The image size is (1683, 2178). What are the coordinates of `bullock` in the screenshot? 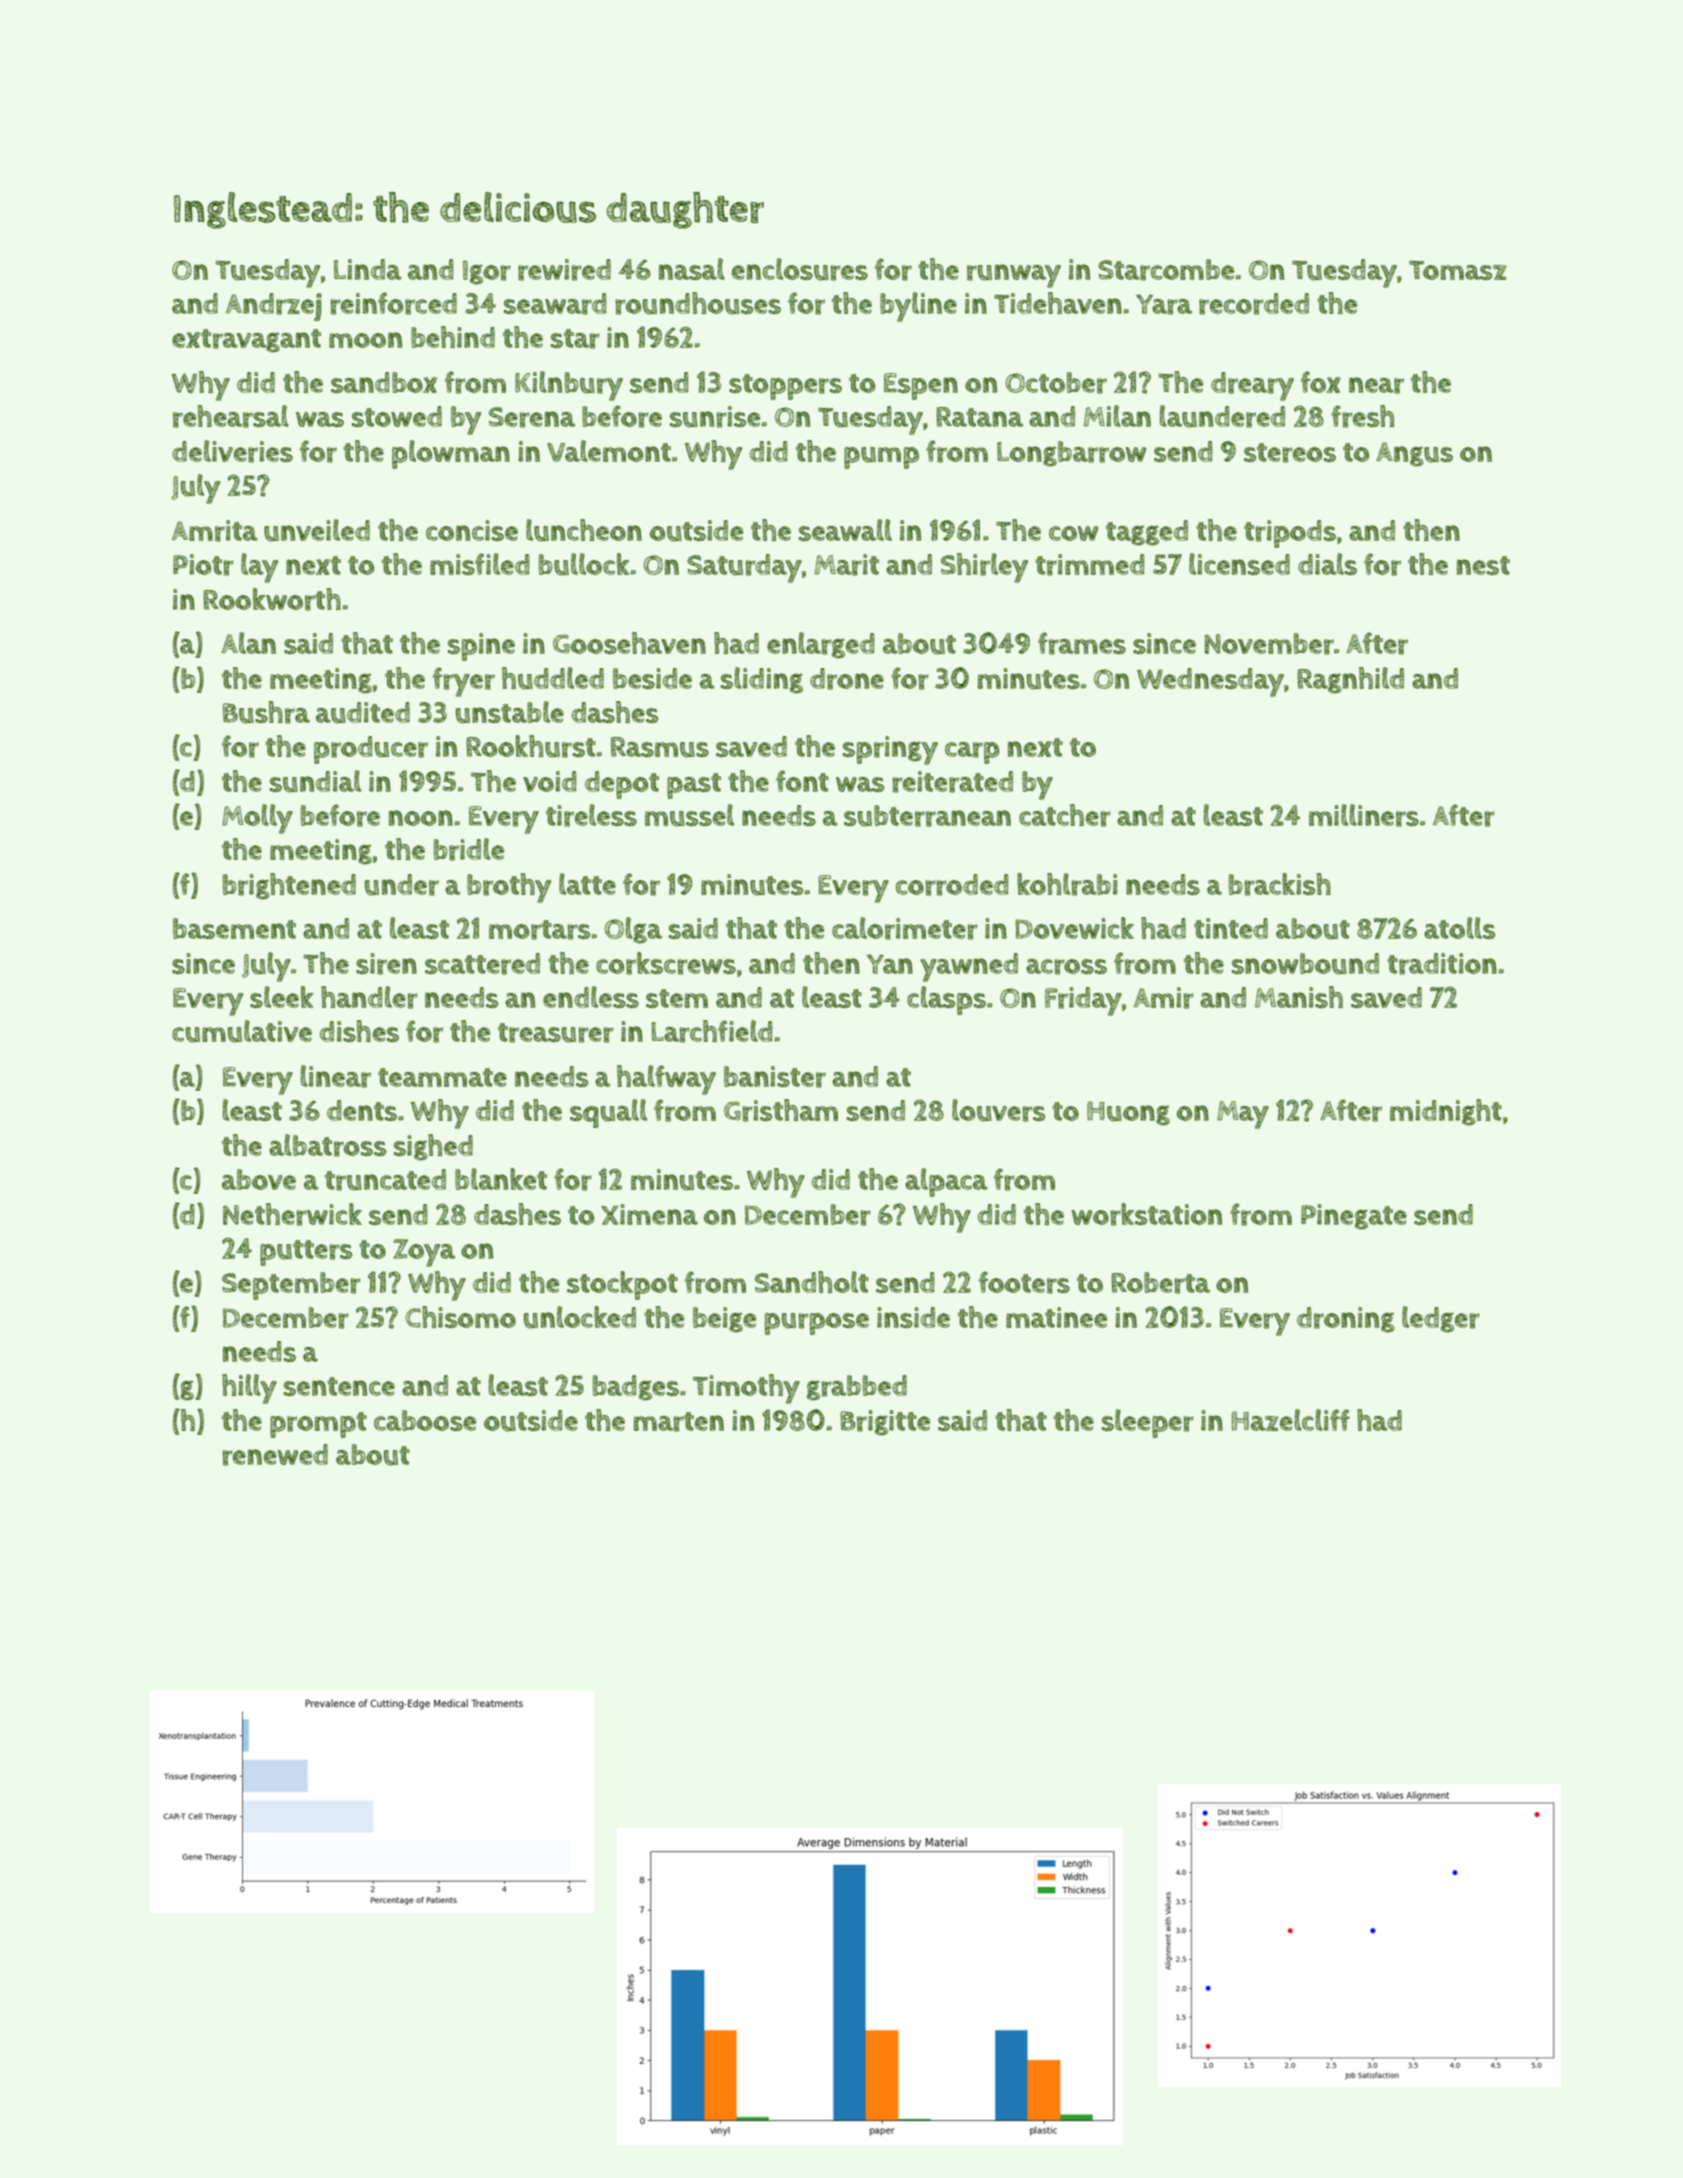 It's located at (584, 564).
